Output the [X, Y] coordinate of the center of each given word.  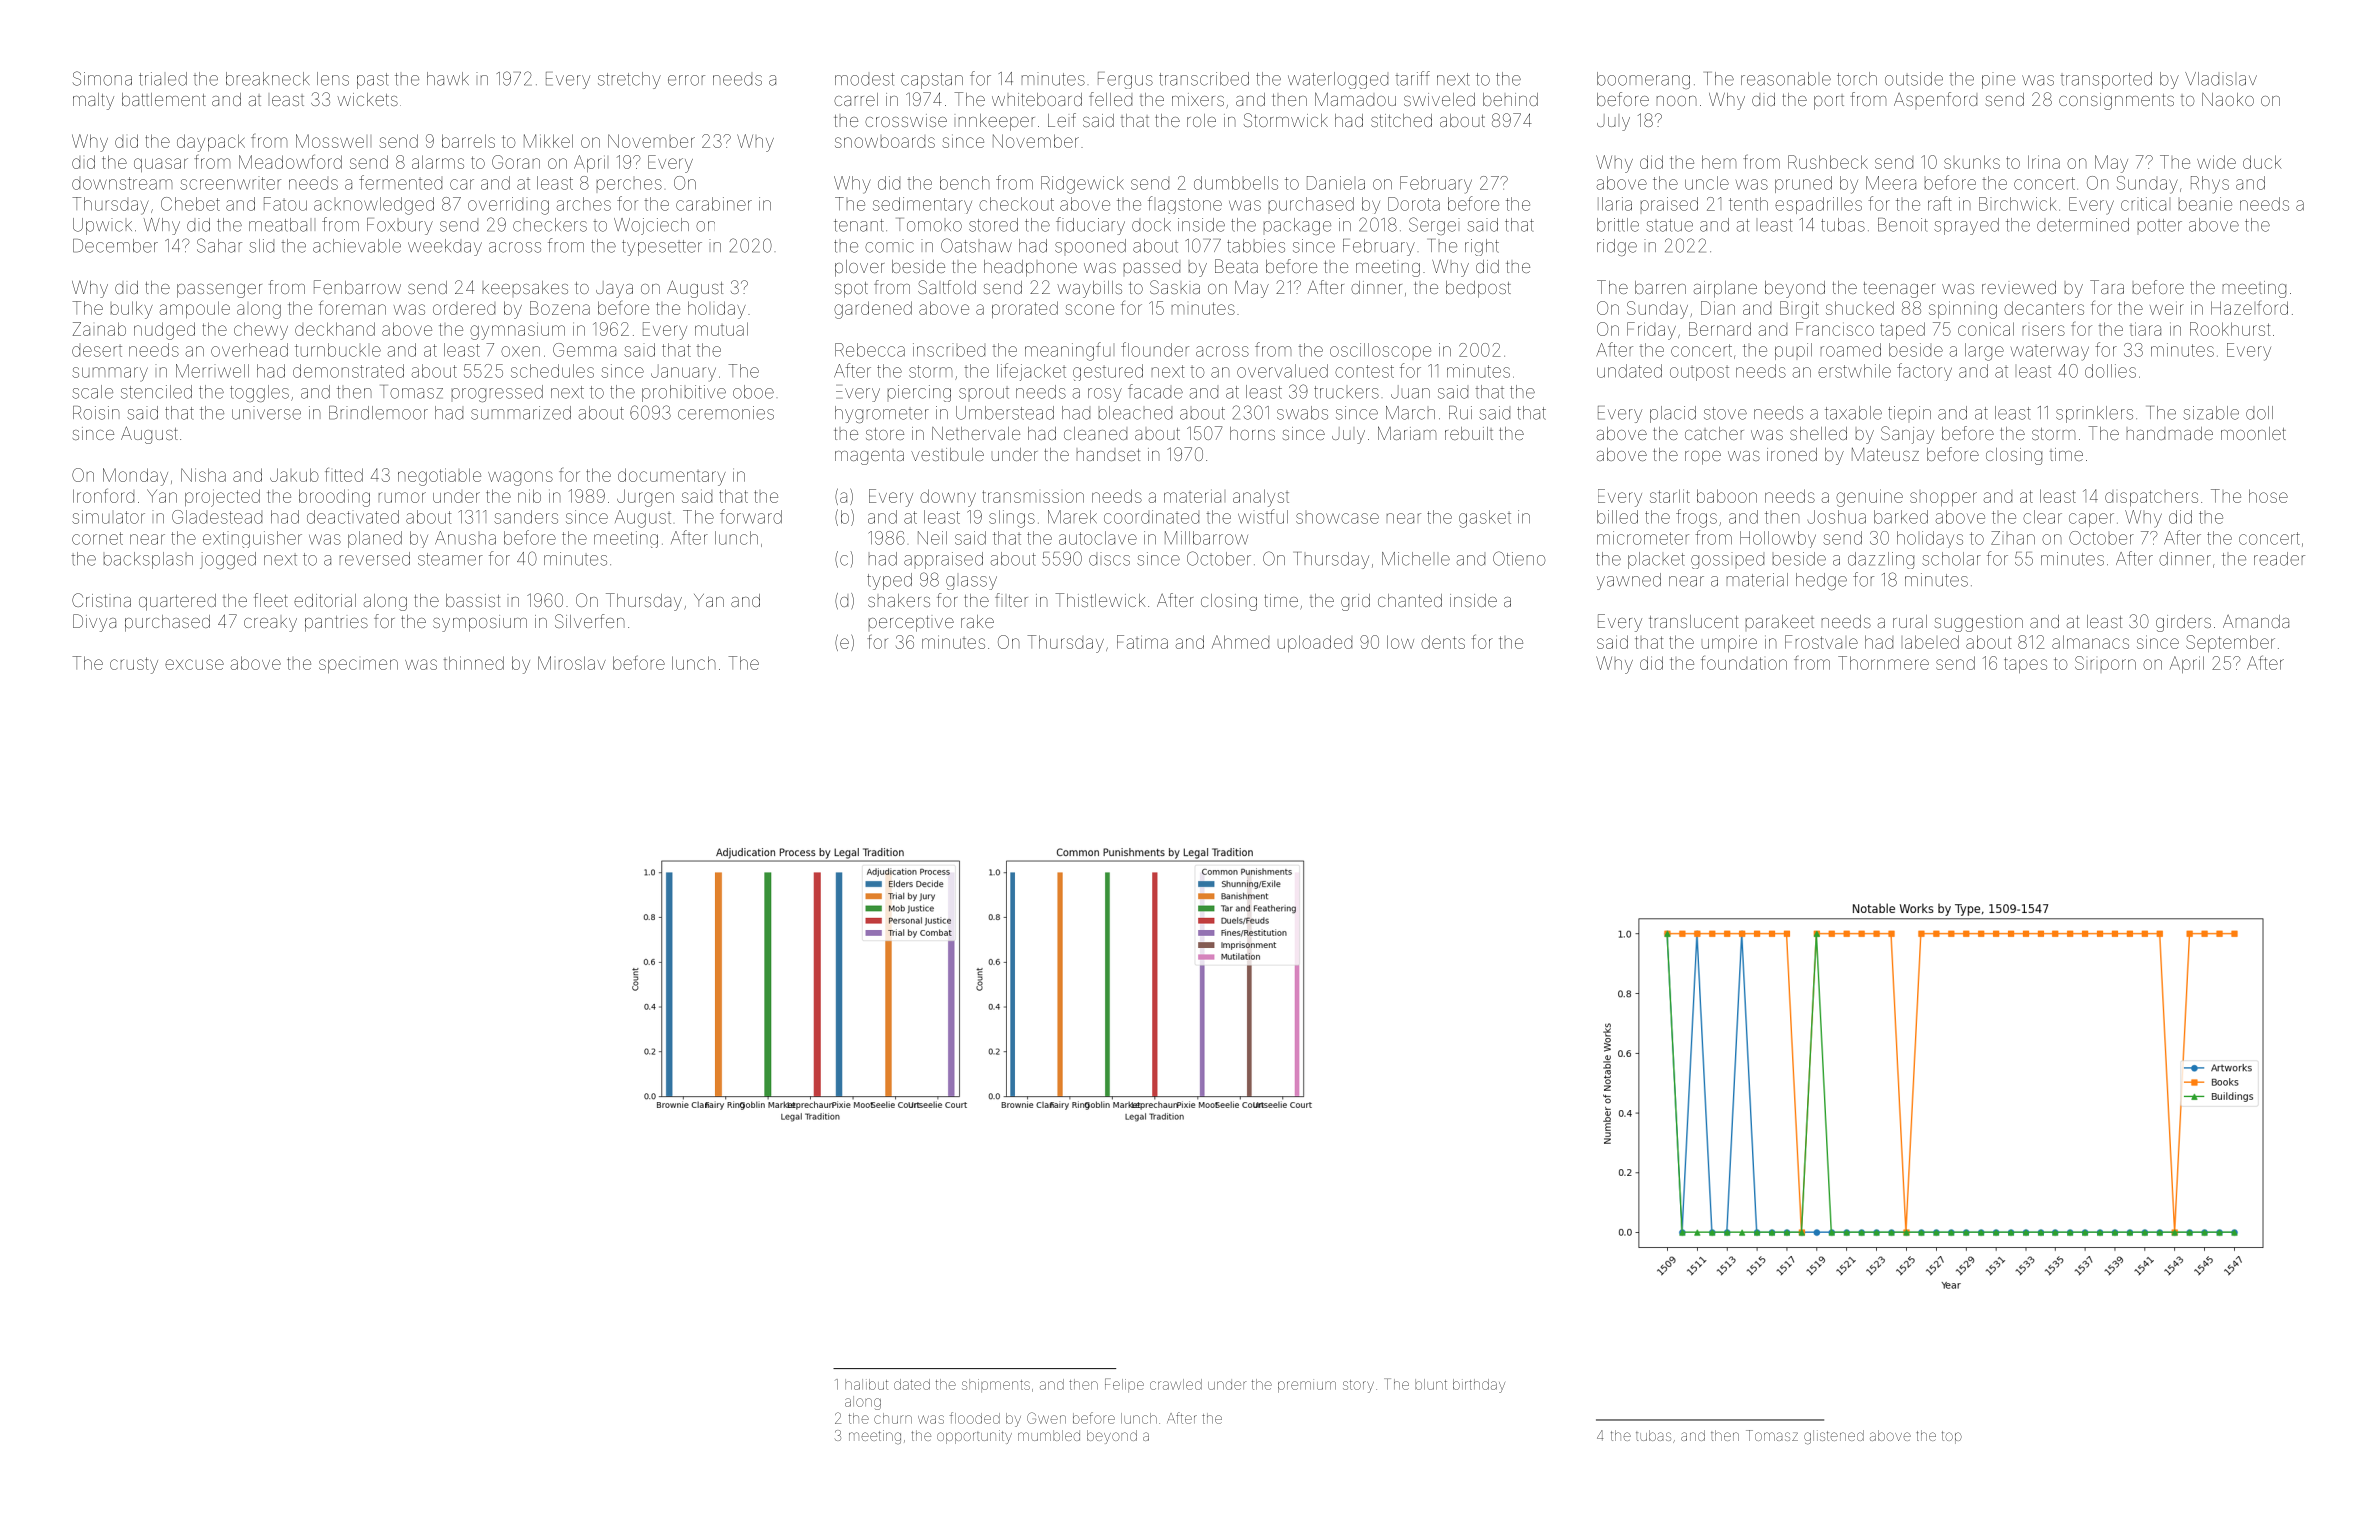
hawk [448, 79]
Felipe [1124, 1385]
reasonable [1786, 79]
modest [864, 79]
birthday [1479, 1386]
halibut [866, 1384]
